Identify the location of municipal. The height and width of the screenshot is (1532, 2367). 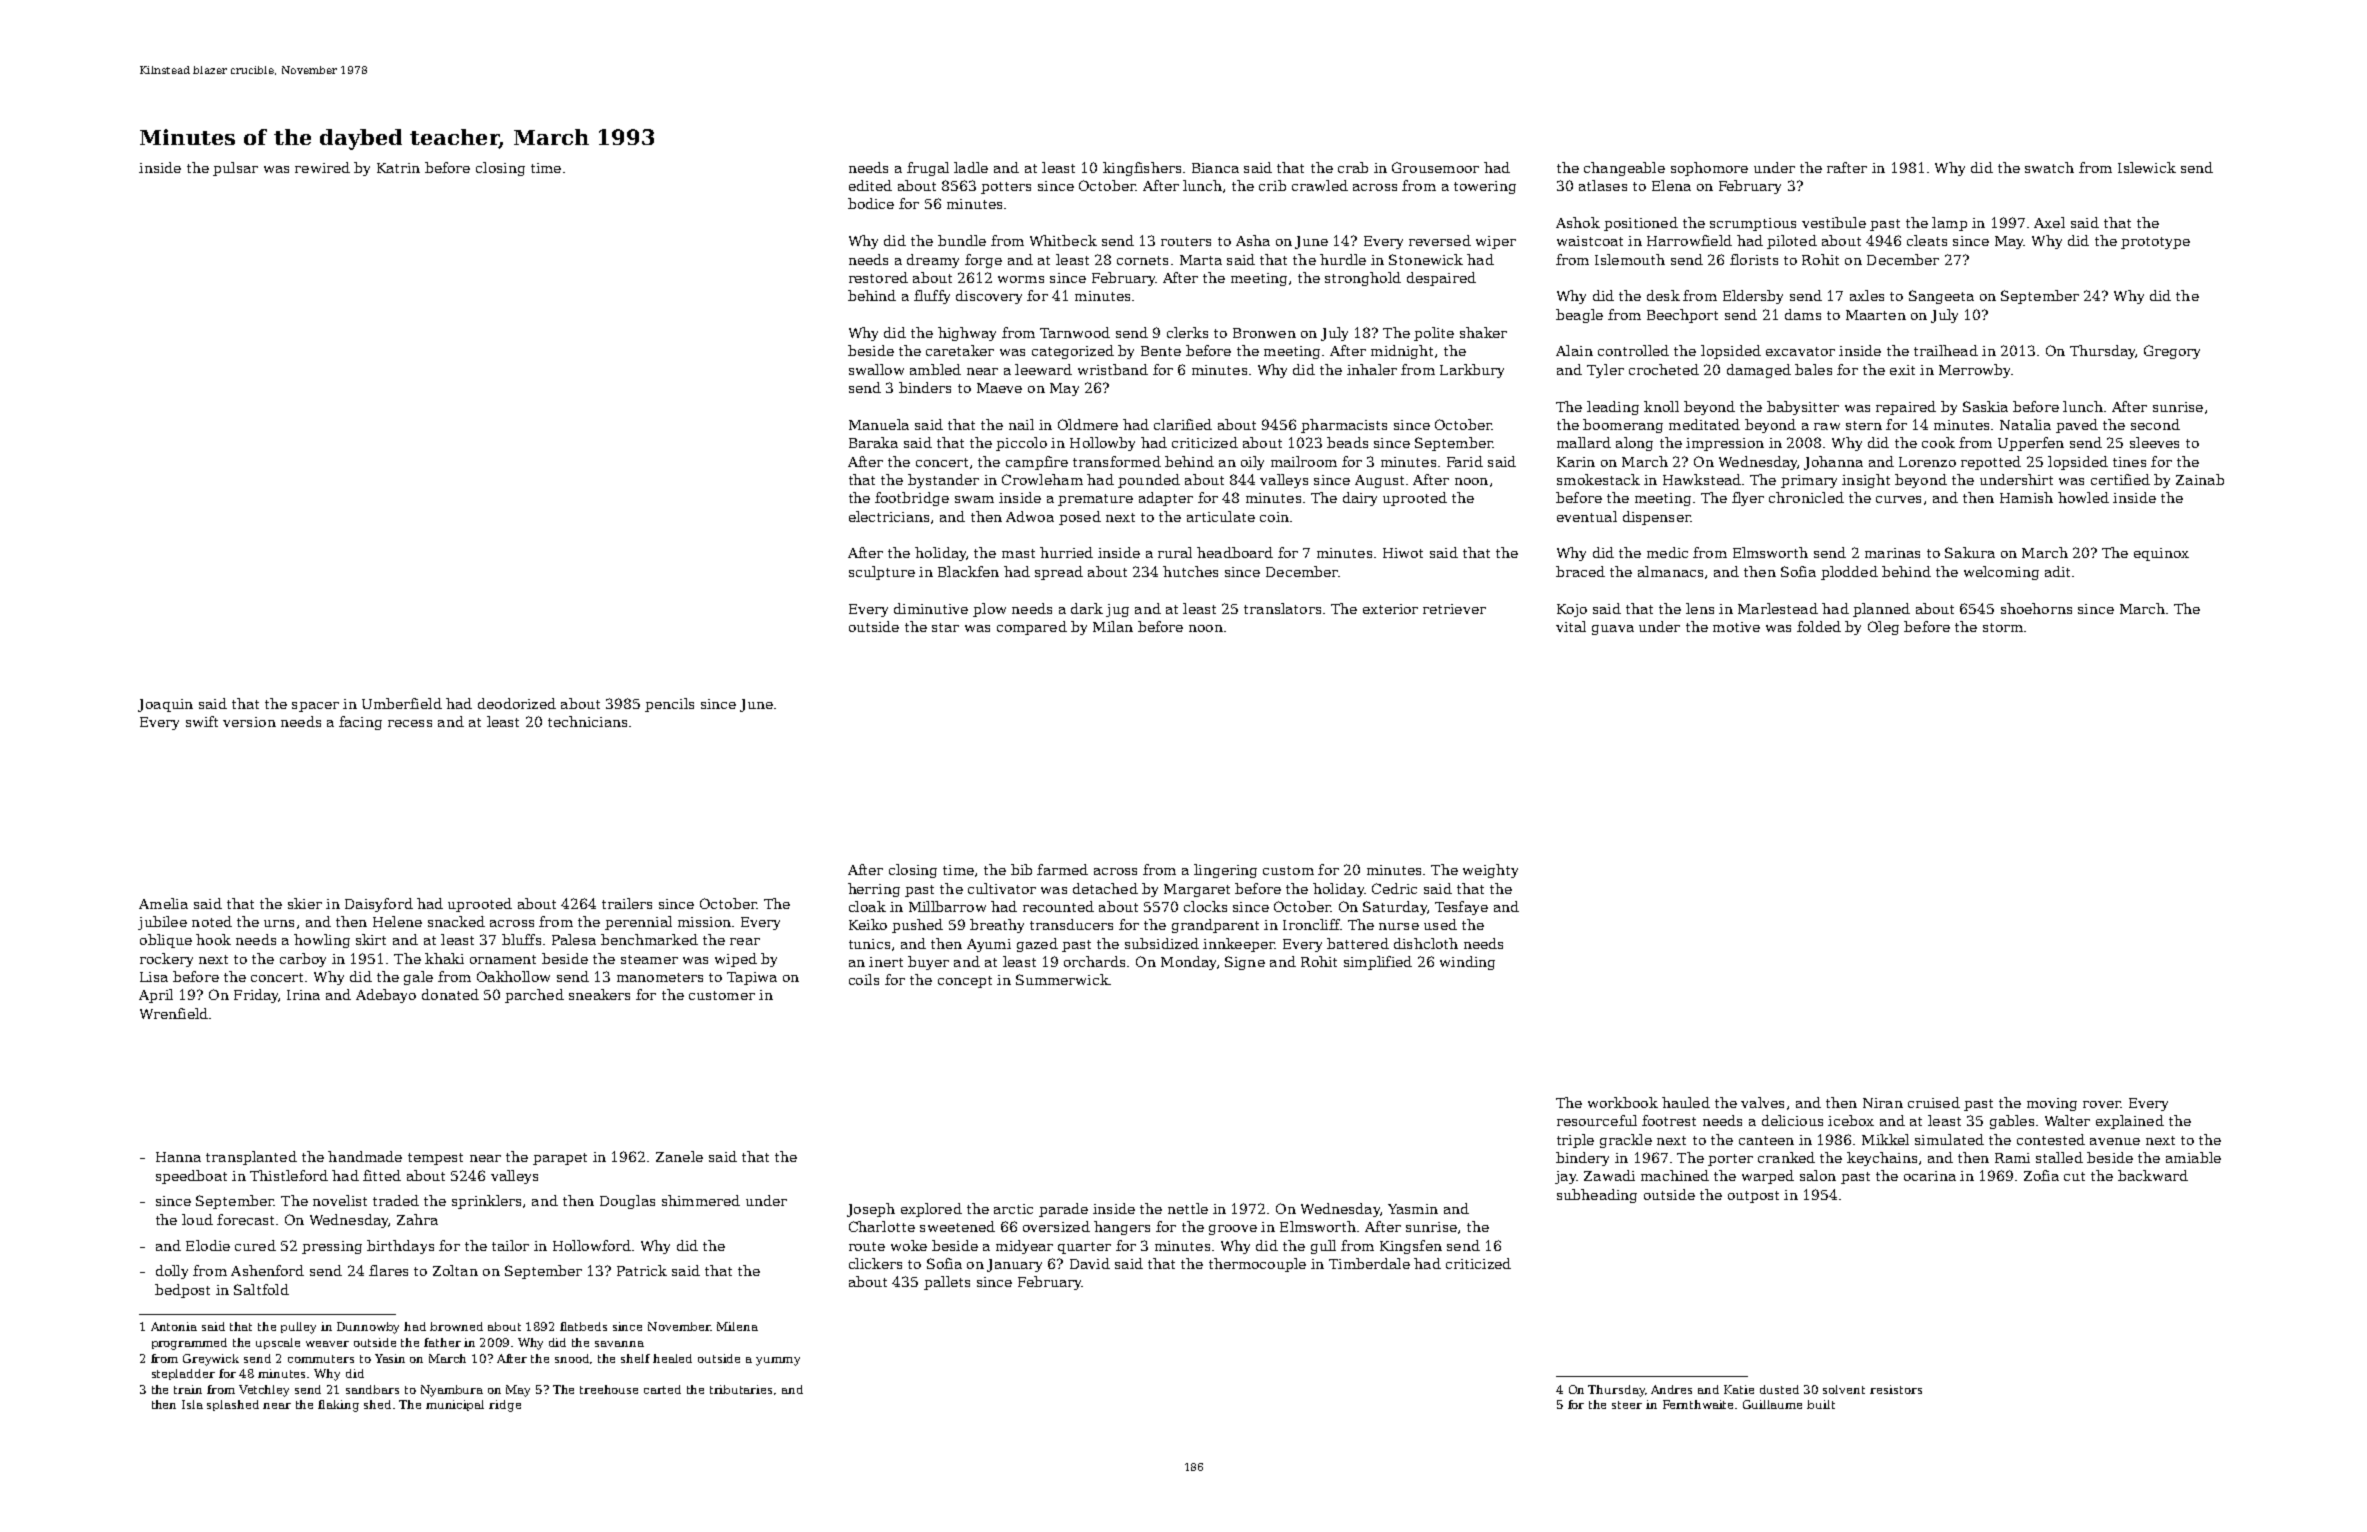
(455, 1405).
